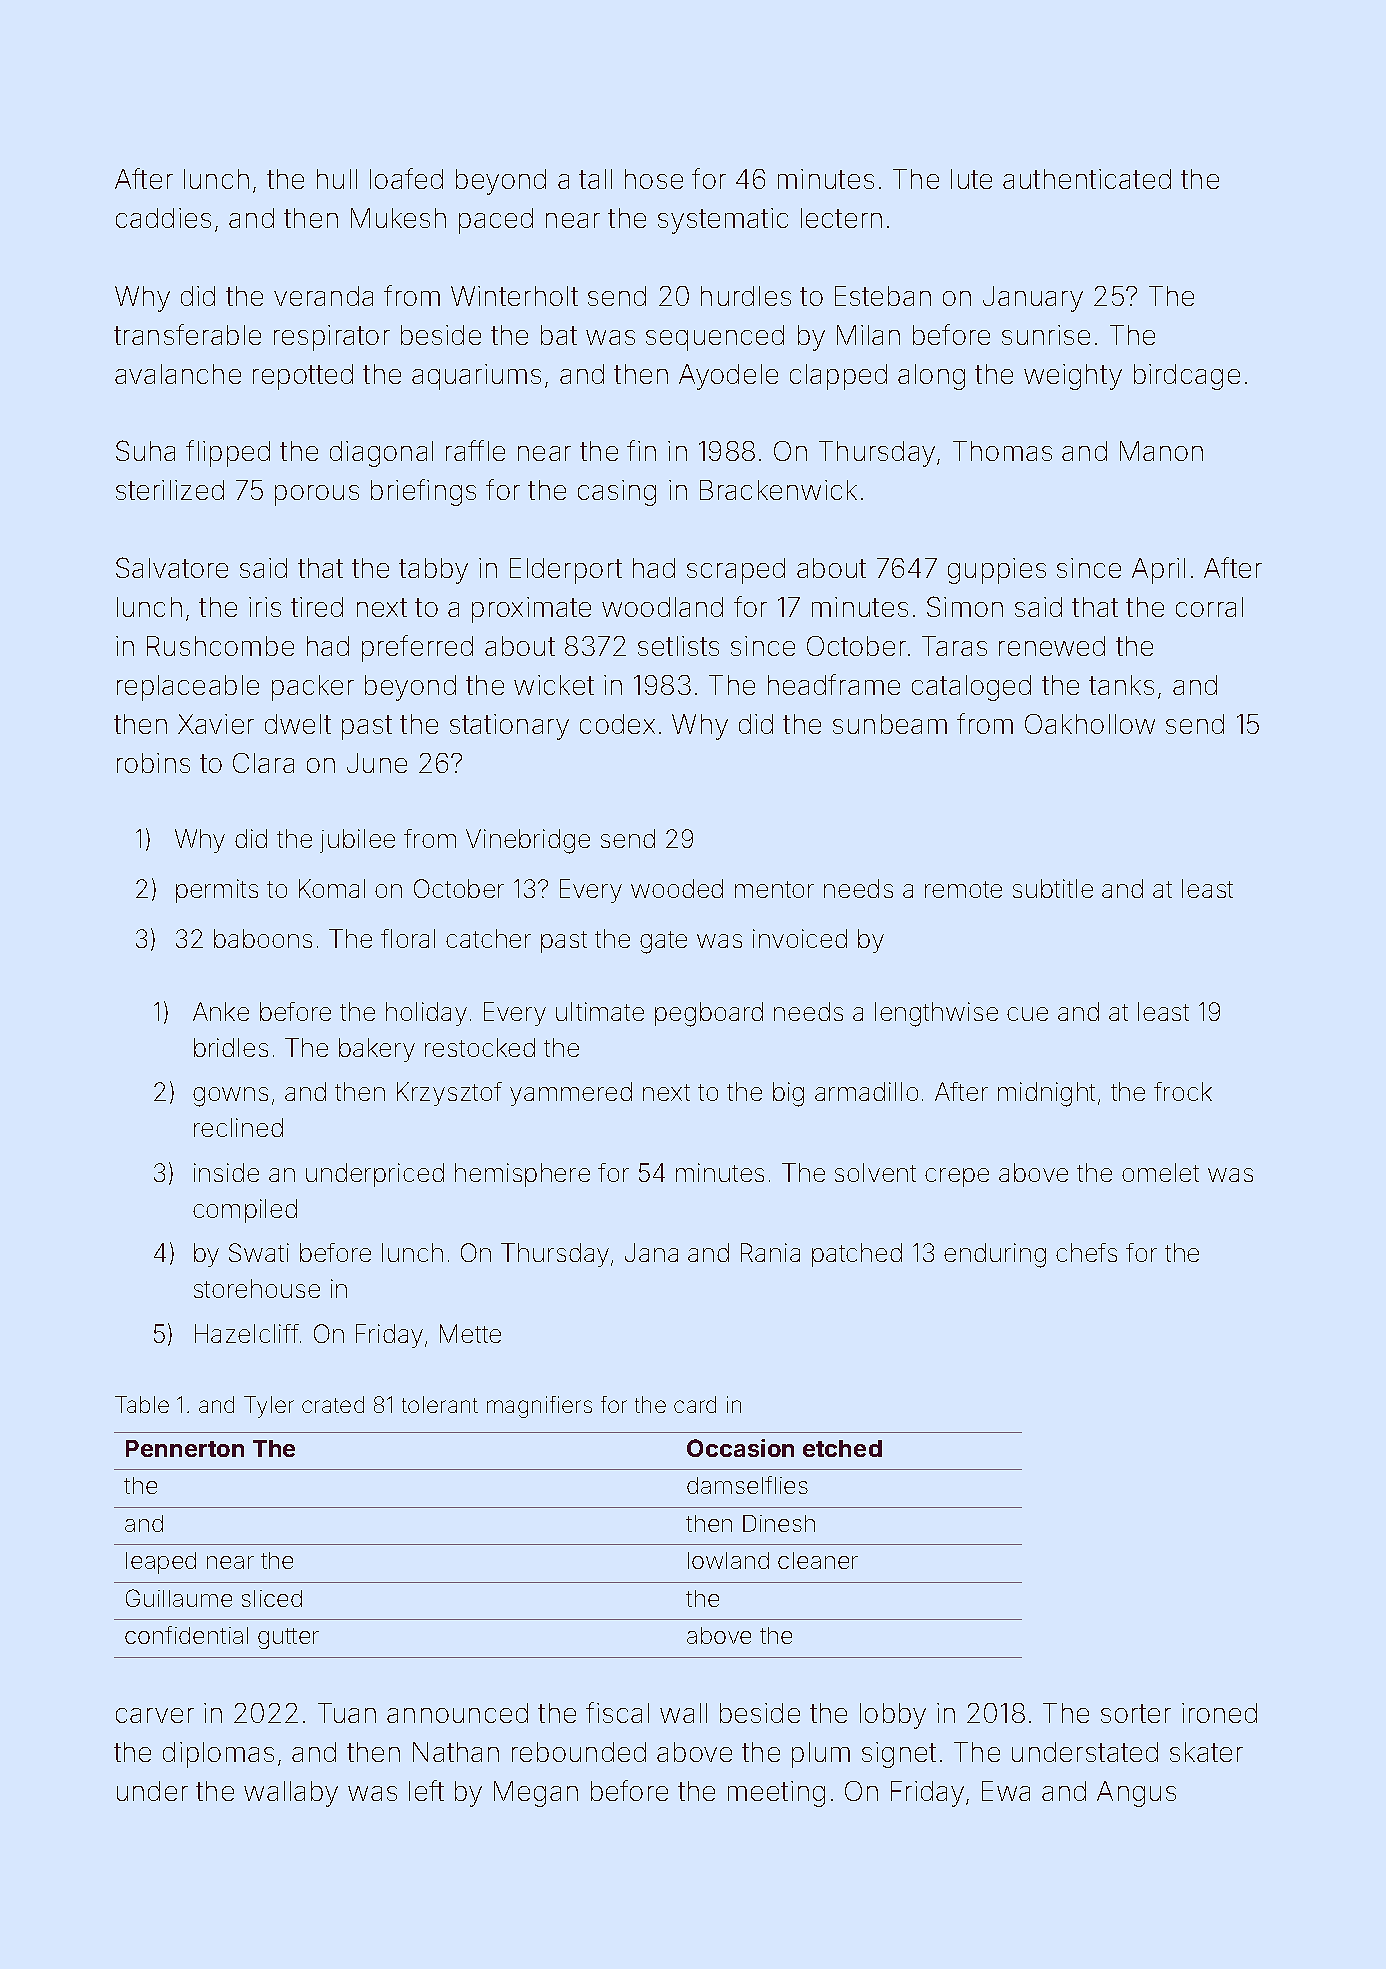 This screenshot has height=1969, width=1386. Describe the element at coordinates (317, 495) in the screenshot. I see `porous` at that location.
